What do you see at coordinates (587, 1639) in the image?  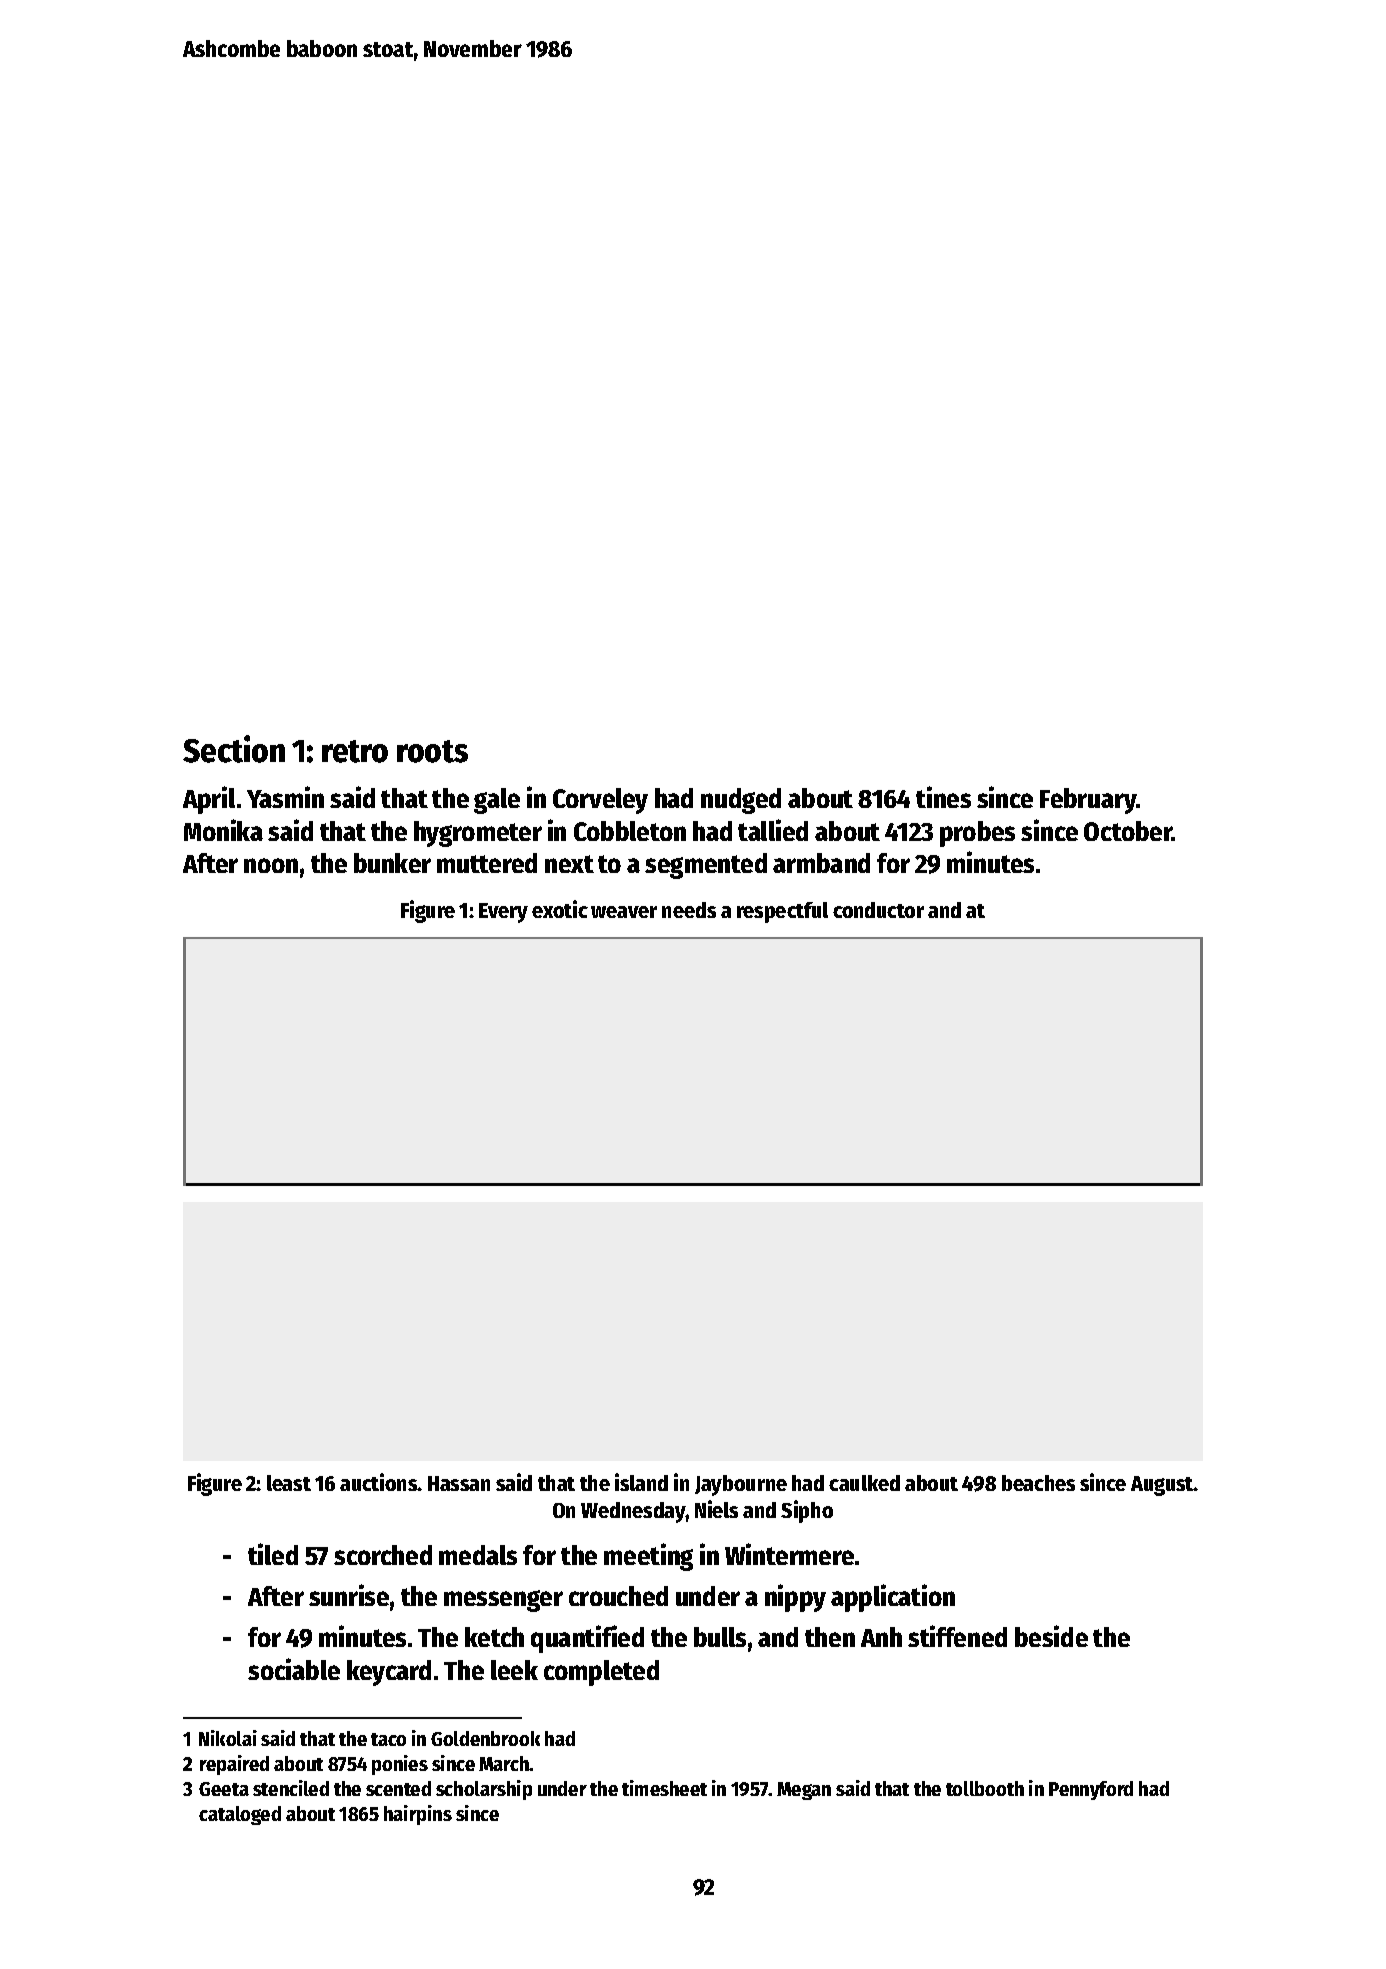 I see `quantified` at bounding box center [587, 1639].
